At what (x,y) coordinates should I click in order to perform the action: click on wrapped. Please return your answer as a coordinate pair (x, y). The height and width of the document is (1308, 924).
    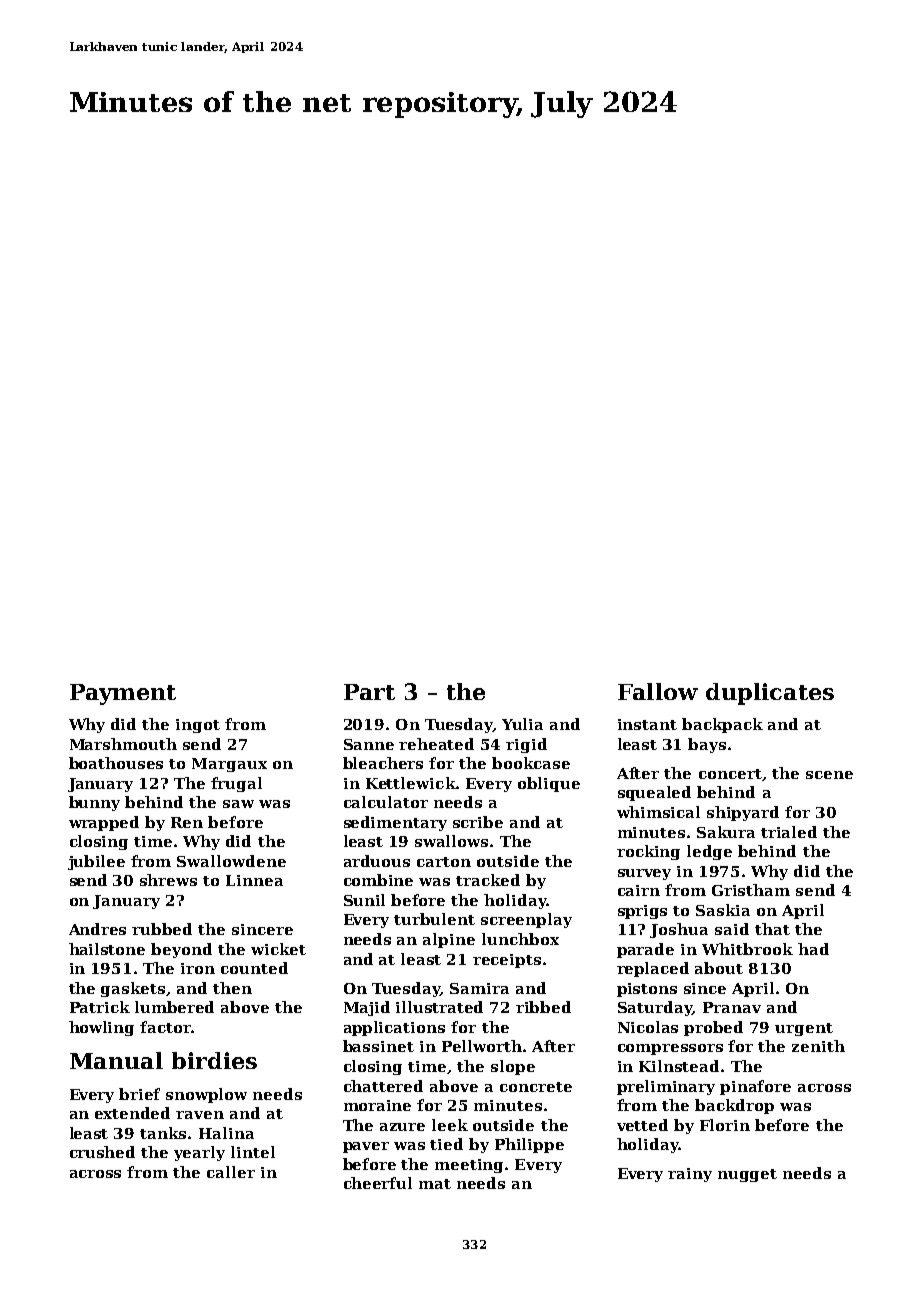
    Looking at the image, I should click on (104, 823).
